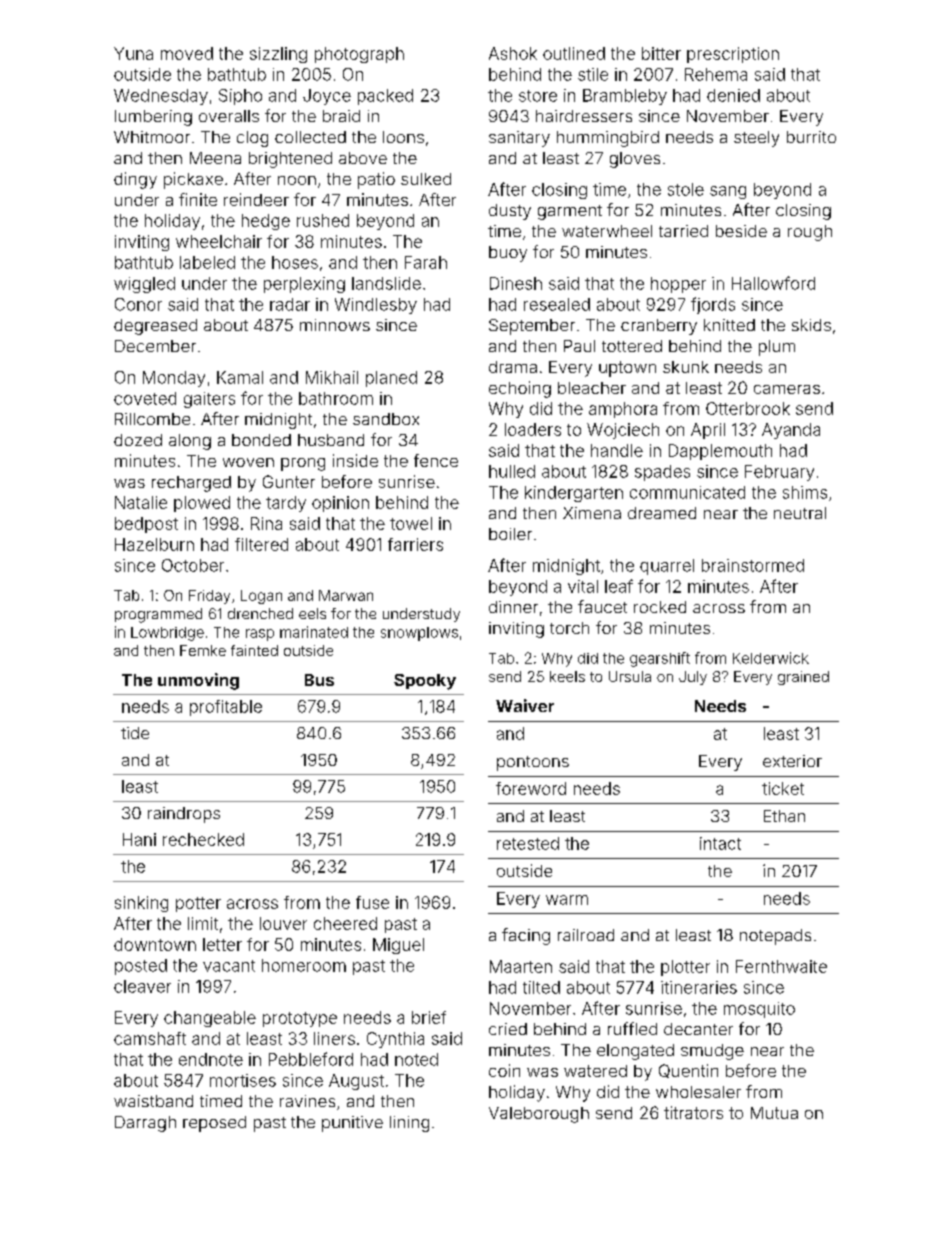 This image has height=1233, width=952. Describe the element at coordinates (516, 283) in the image. I see `Dinesh` at that location.
